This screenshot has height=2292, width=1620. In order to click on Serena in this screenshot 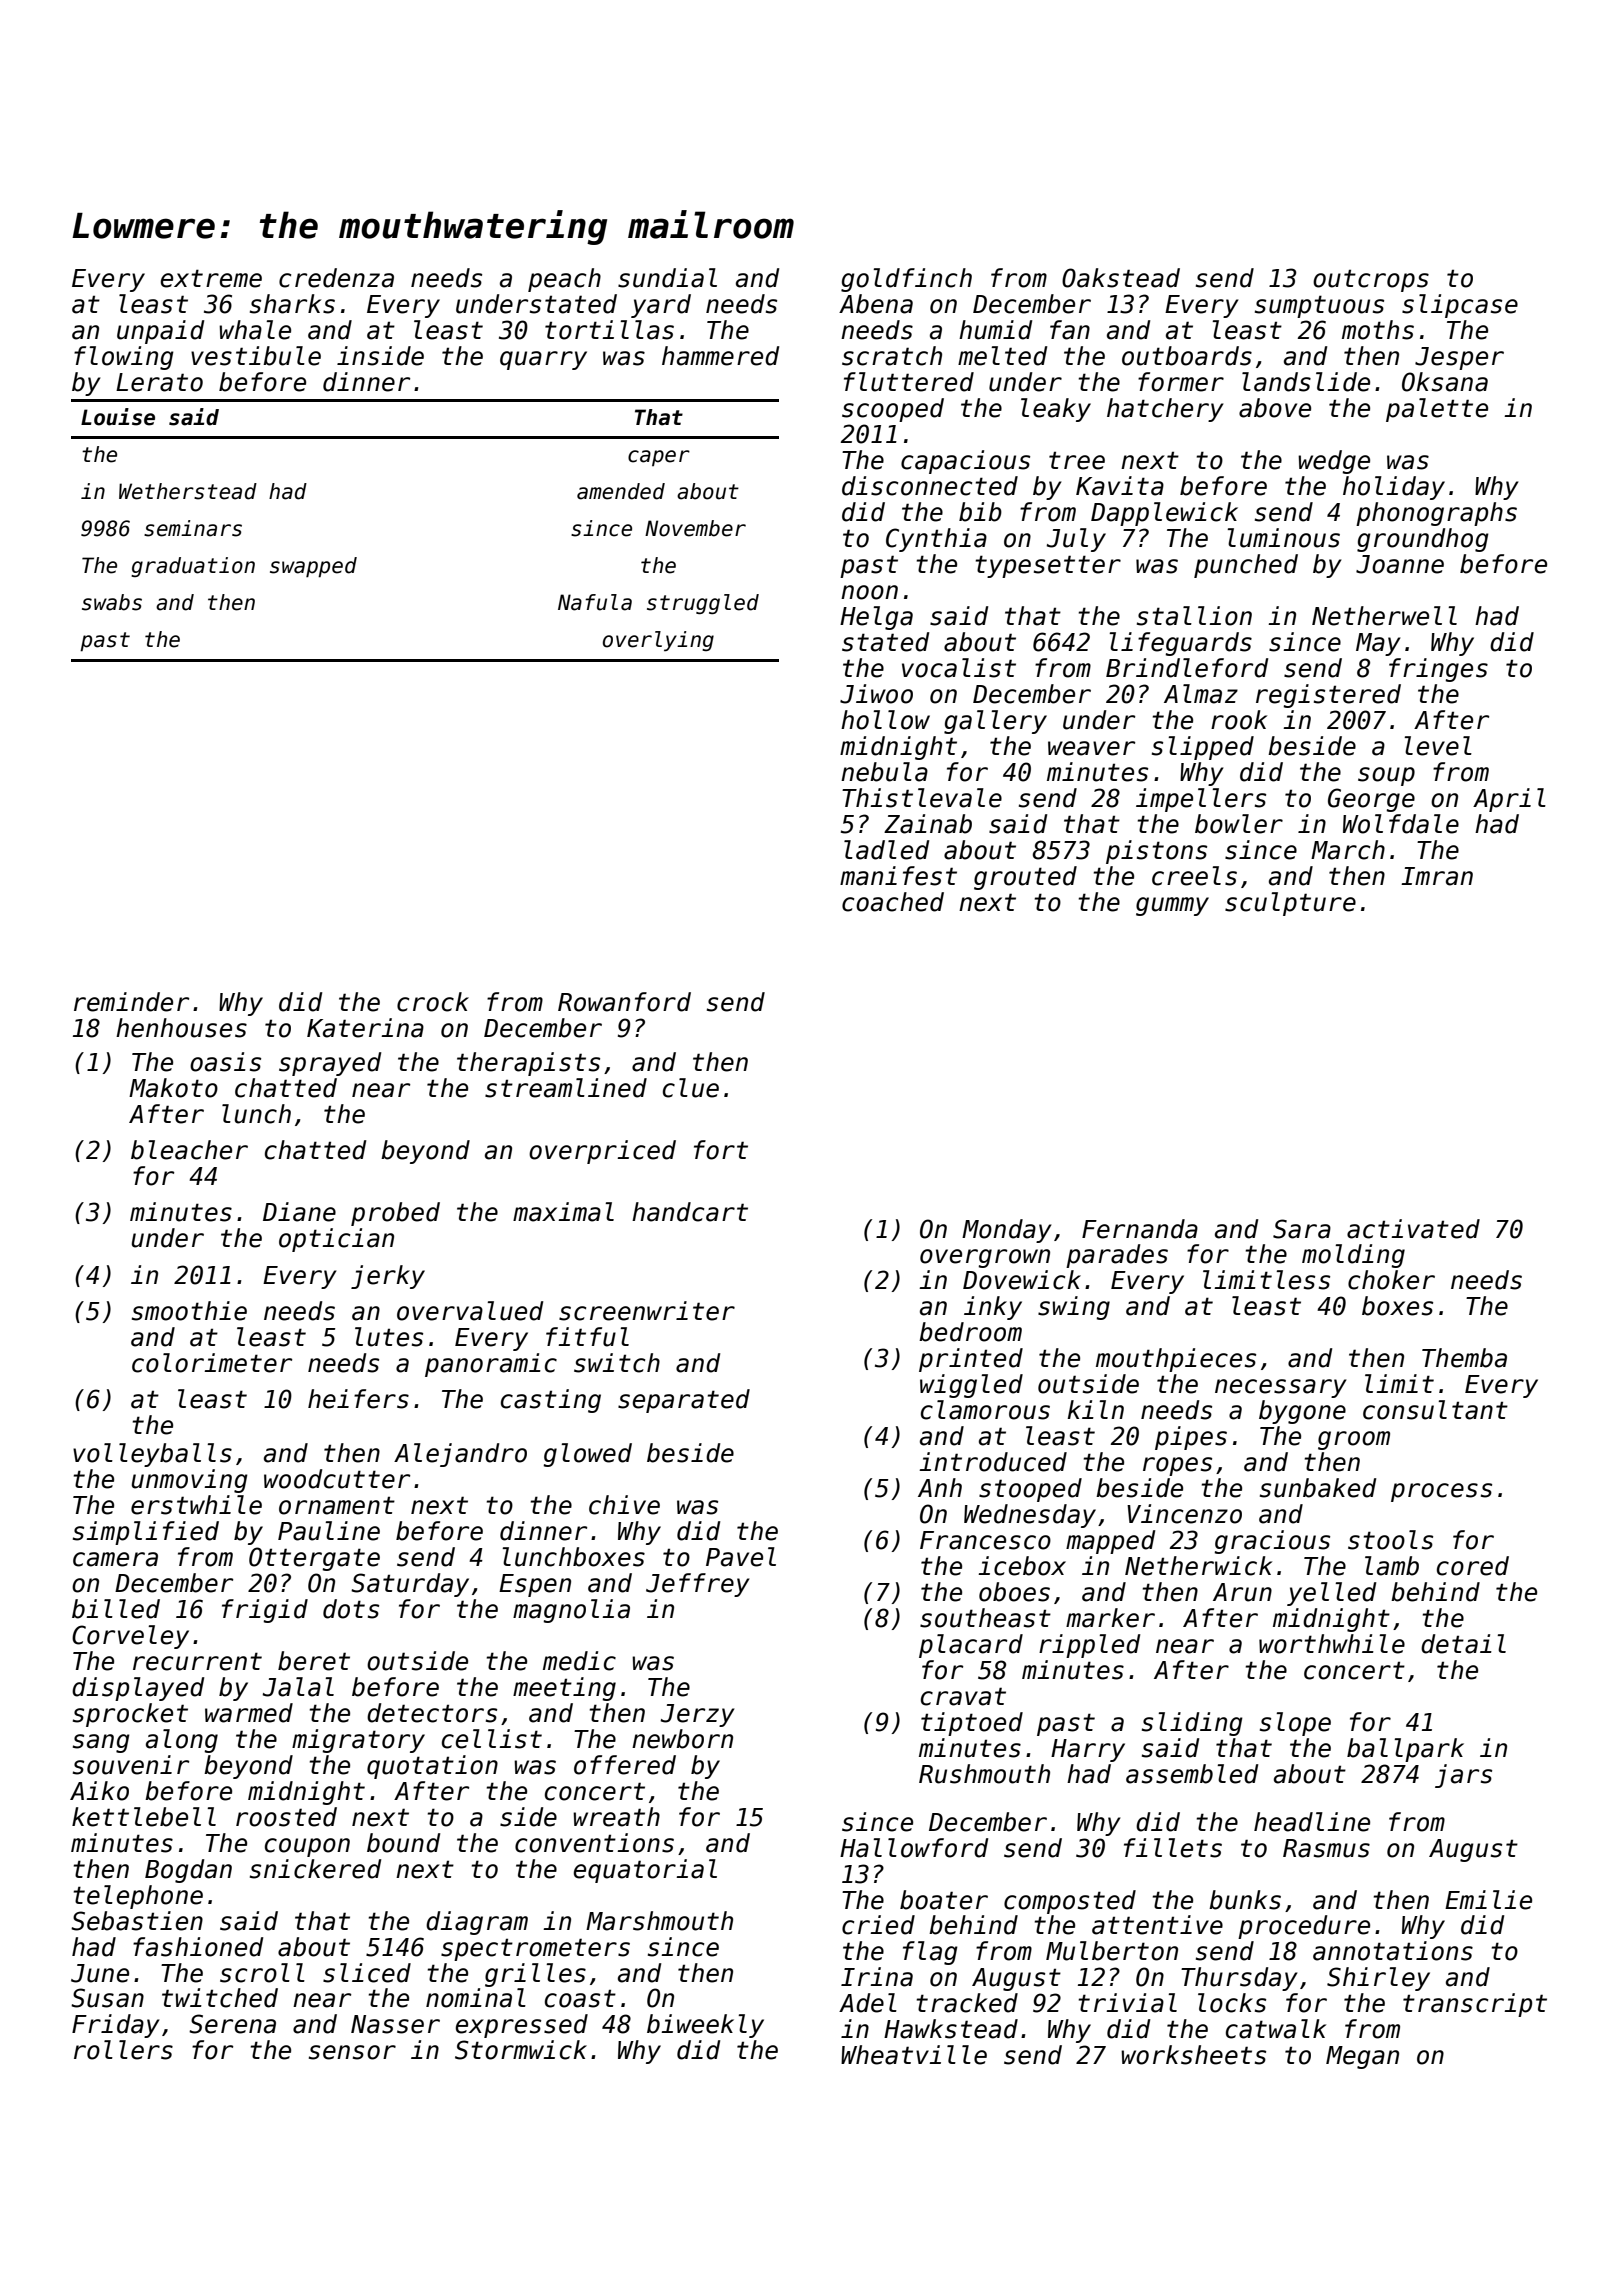, I will do `click(232, 2024)`.
